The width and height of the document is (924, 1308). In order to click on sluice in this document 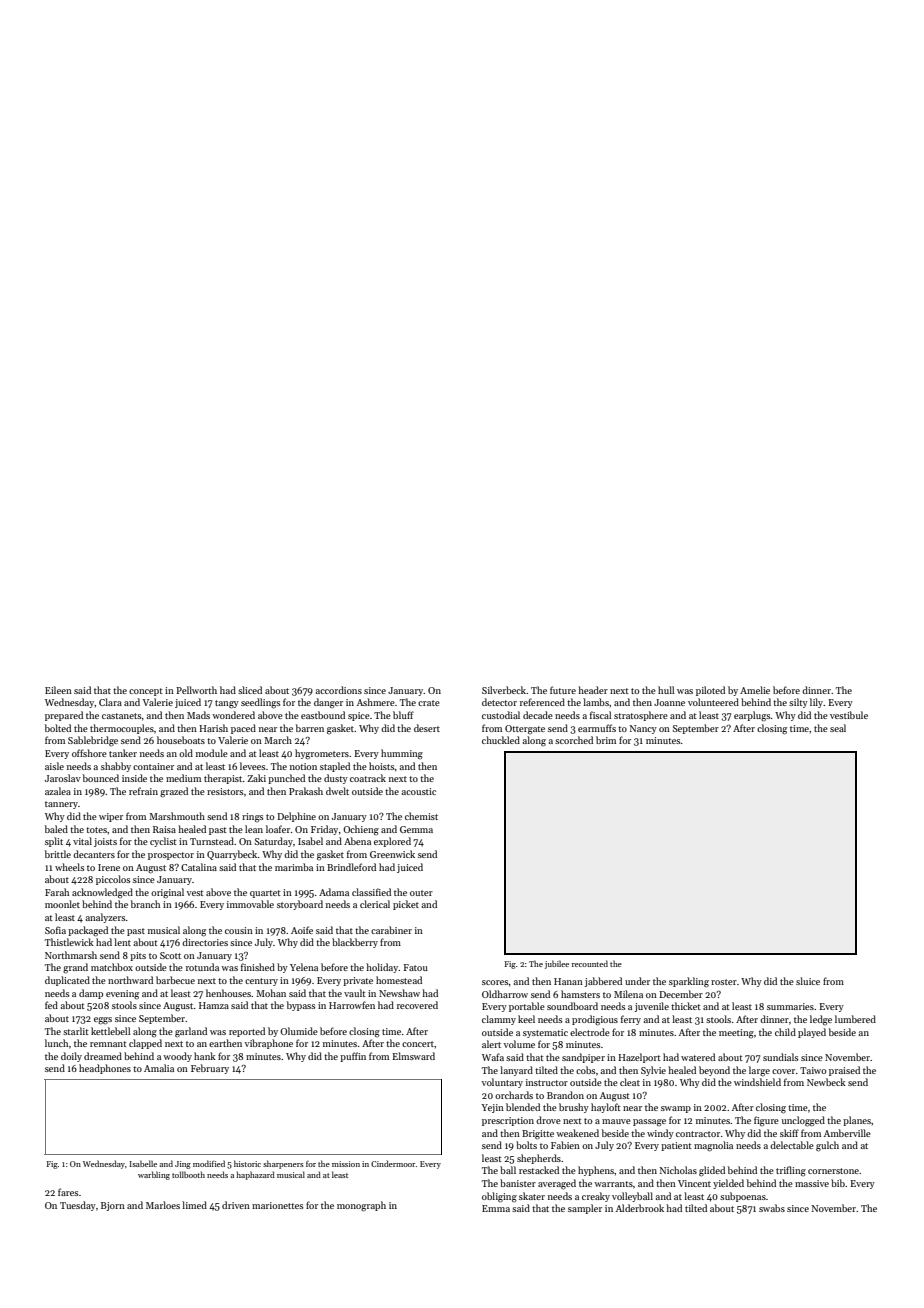, I will do `click(808, 981)`.
